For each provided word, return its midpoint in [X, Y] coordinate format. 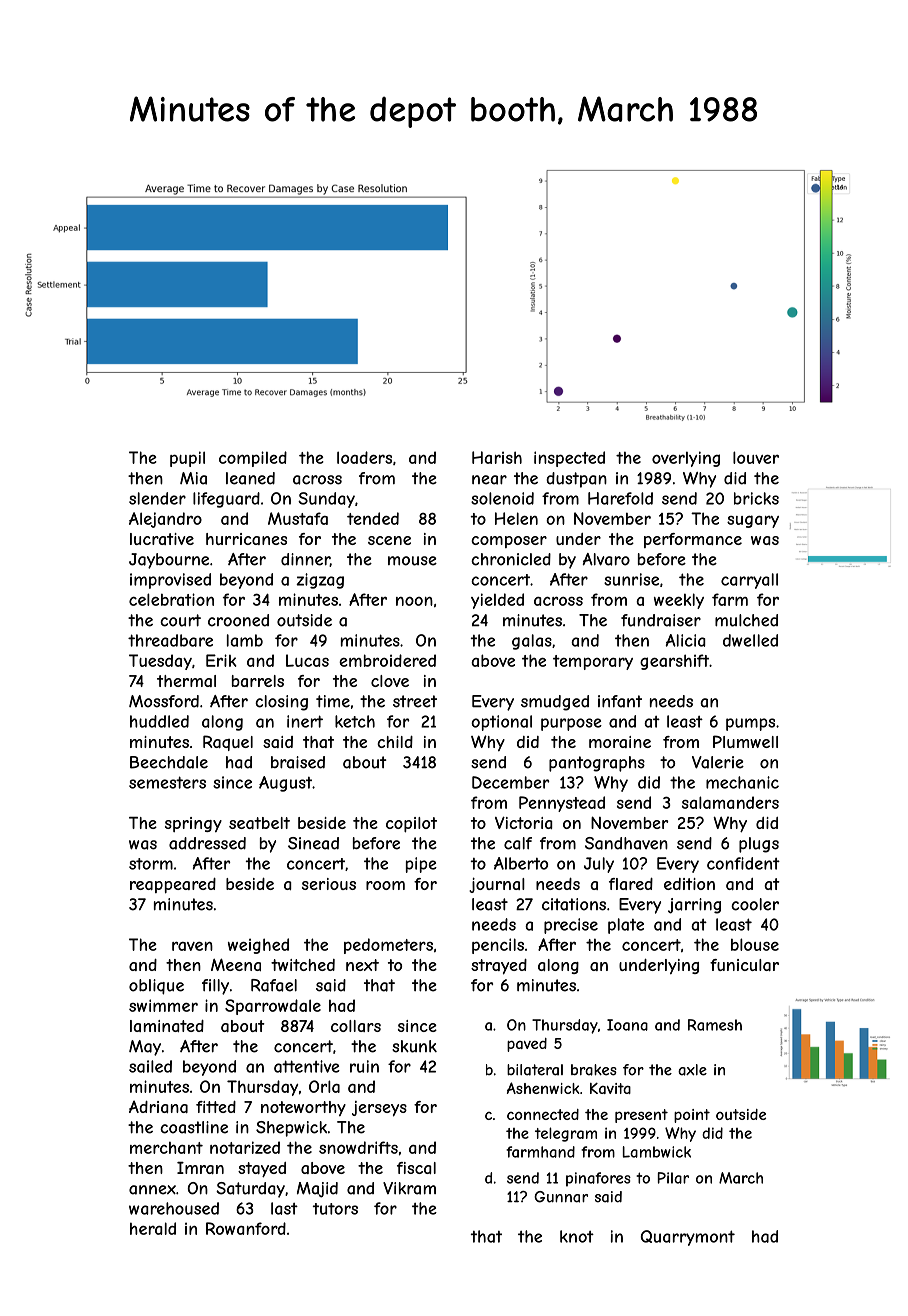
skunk [414, 1046]
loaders [364, 457]
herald [153, 1228]
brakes [594, 1070]
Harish [497, 457]
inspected [569, 459]
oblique [156, 987]
